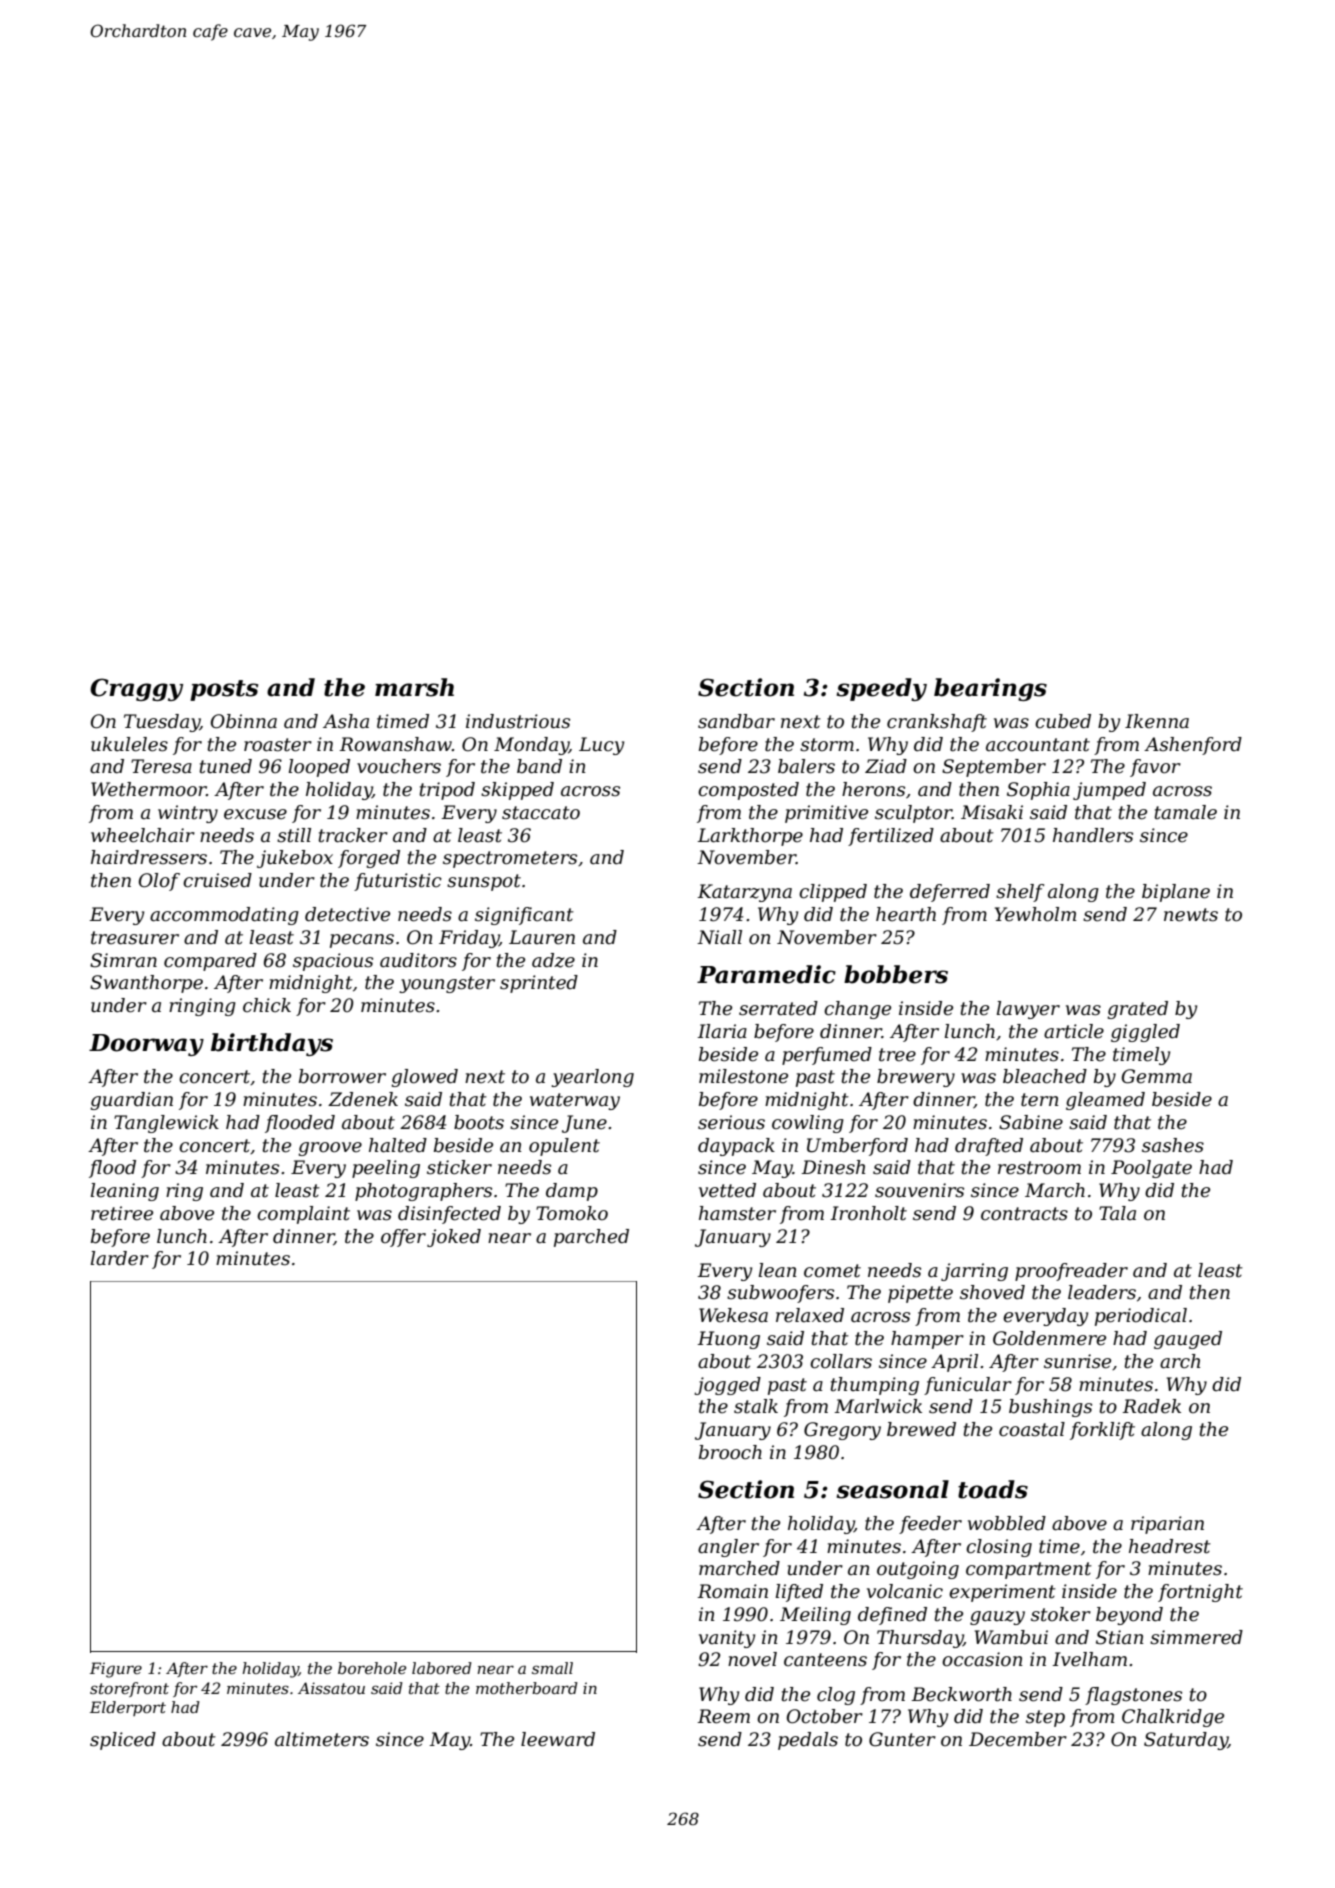  What do you see at coordinates (992, 812) in the screenshot?
I see `Misaki` at bounding box center [992, 812].
